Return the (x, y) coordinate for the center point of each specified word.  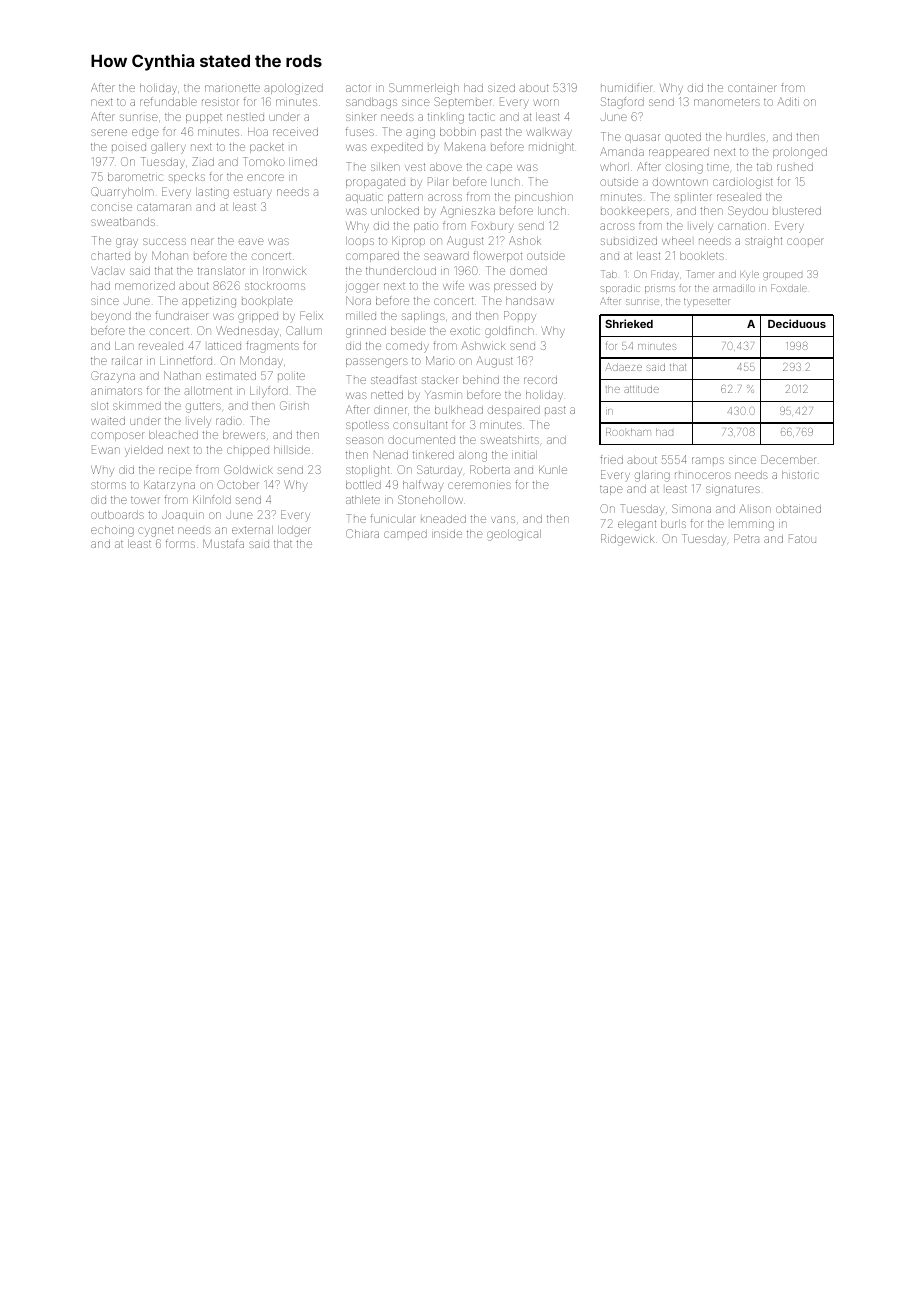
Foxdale (789, 288)
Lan (124, 346)
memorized (145, 286)
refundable (168, 101)
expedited (397, 148)
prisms (660, 290)
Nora (358, 300)
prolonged (800, 153)
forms (180, 544)
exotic (465, 331)
